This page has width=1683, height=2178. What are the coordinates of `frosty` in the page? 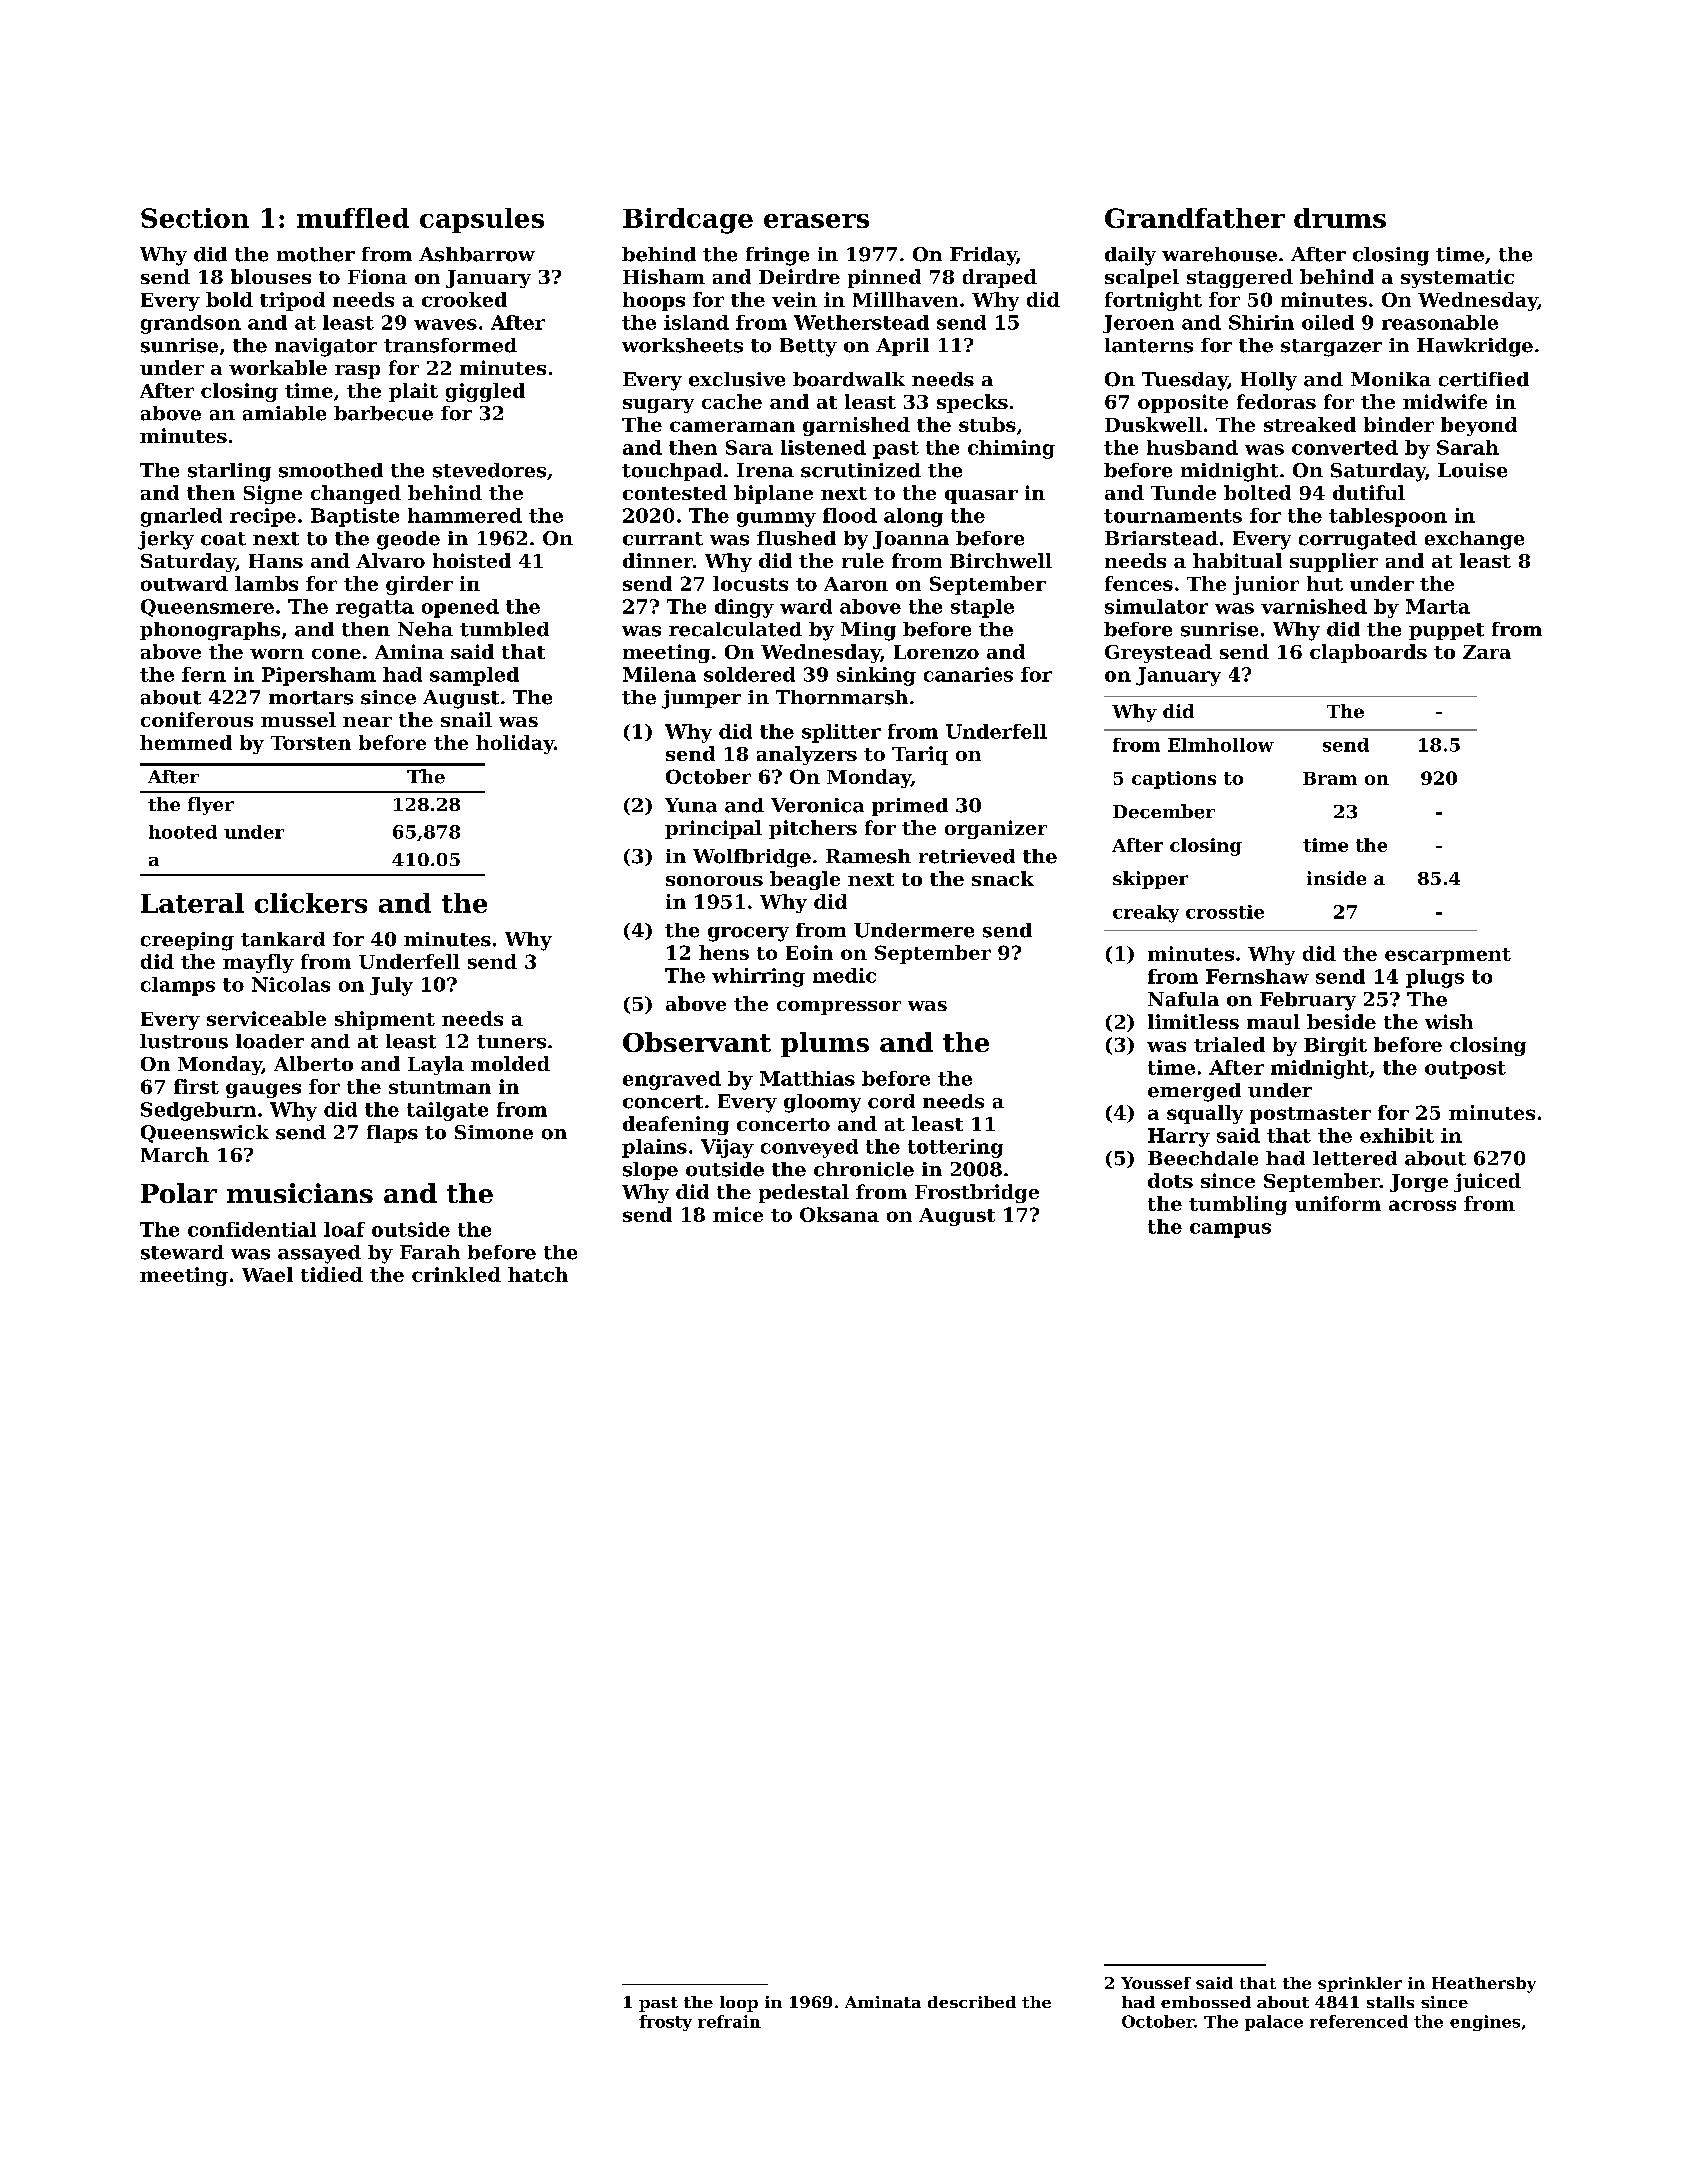 It's located at (665, 2023).
